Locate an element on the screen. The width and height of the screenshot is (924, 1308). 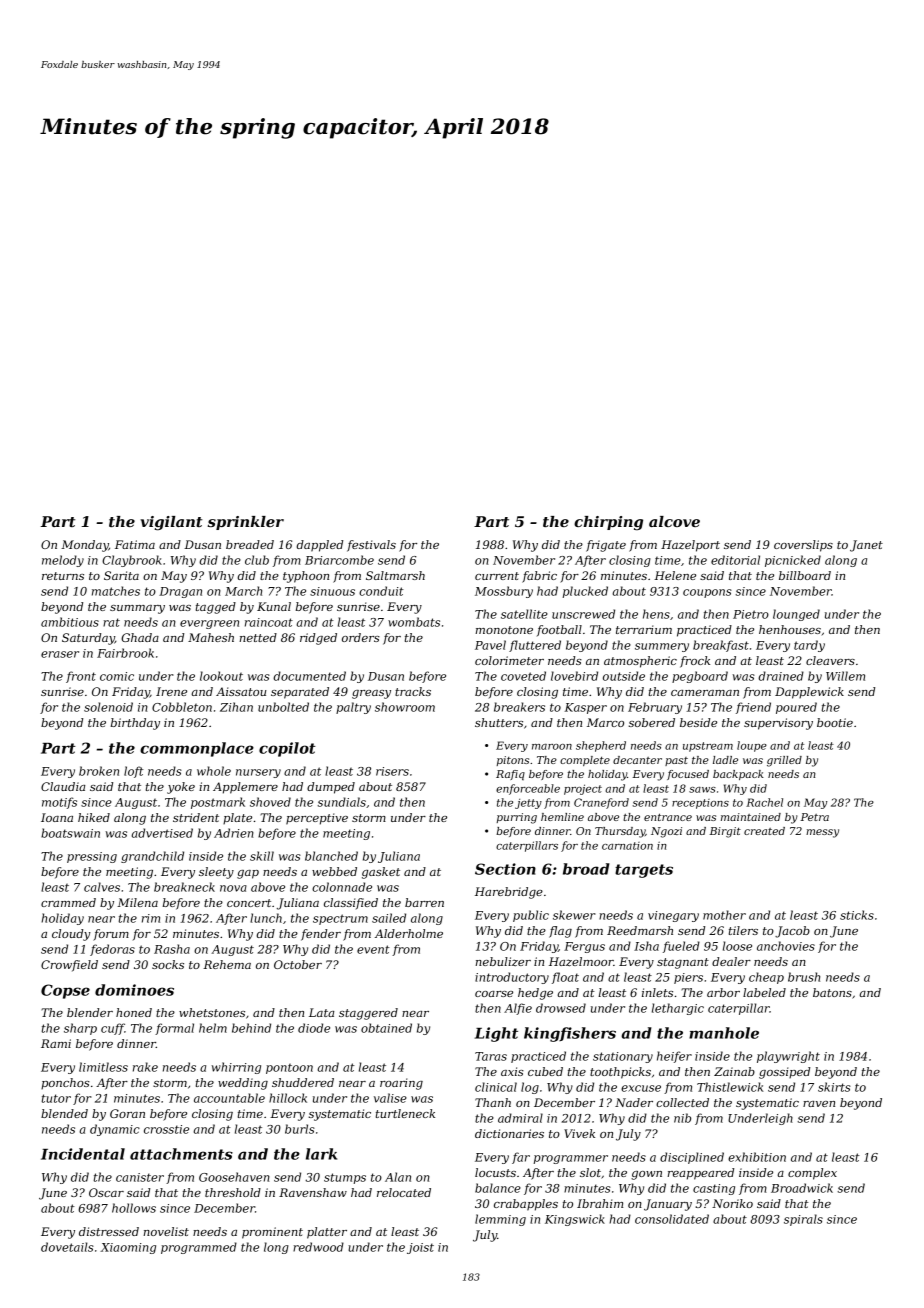
coverslips is located at coordinates (803, 546).
